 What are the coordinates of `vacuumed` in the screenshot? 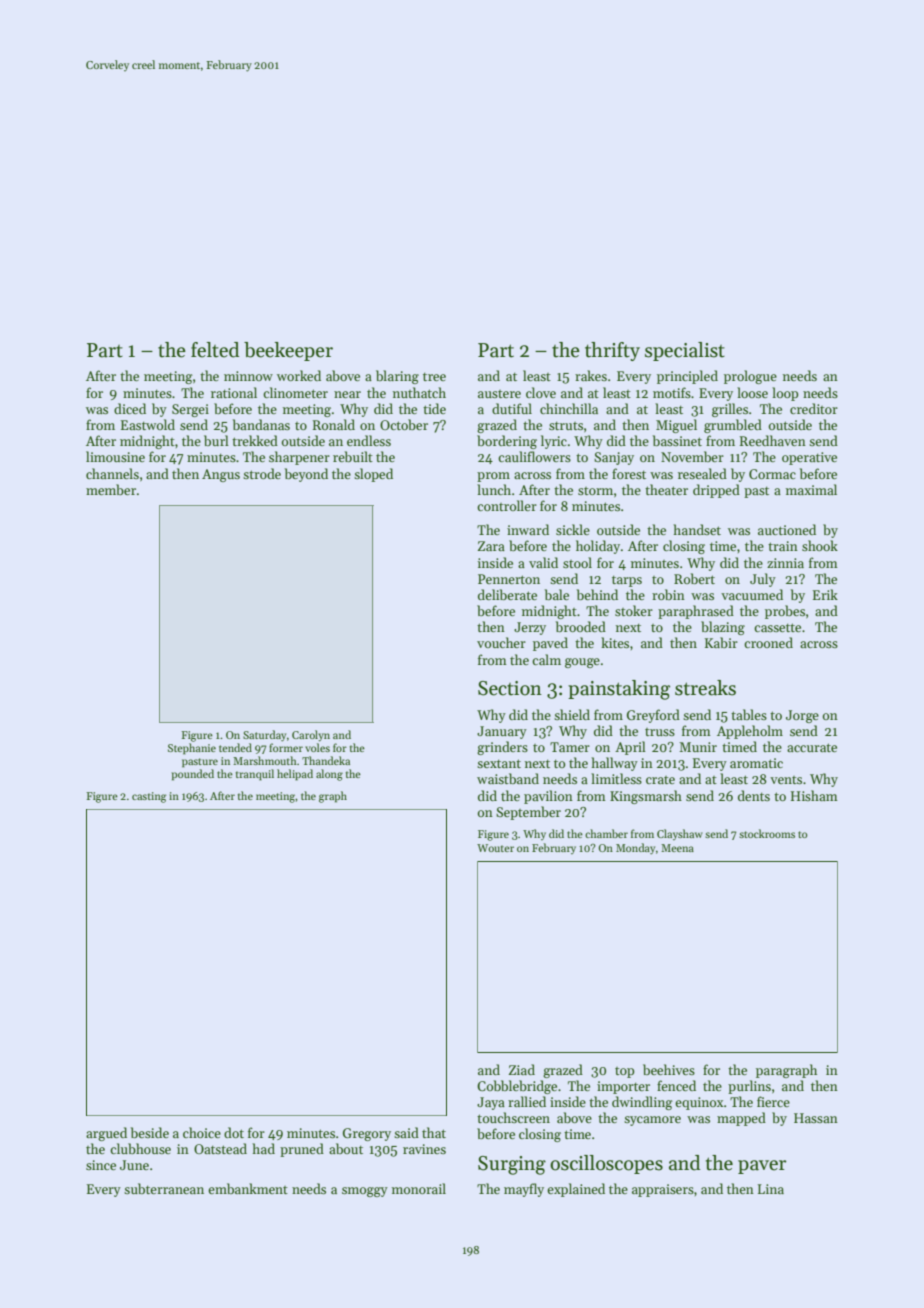 It's located at (752, 594).
